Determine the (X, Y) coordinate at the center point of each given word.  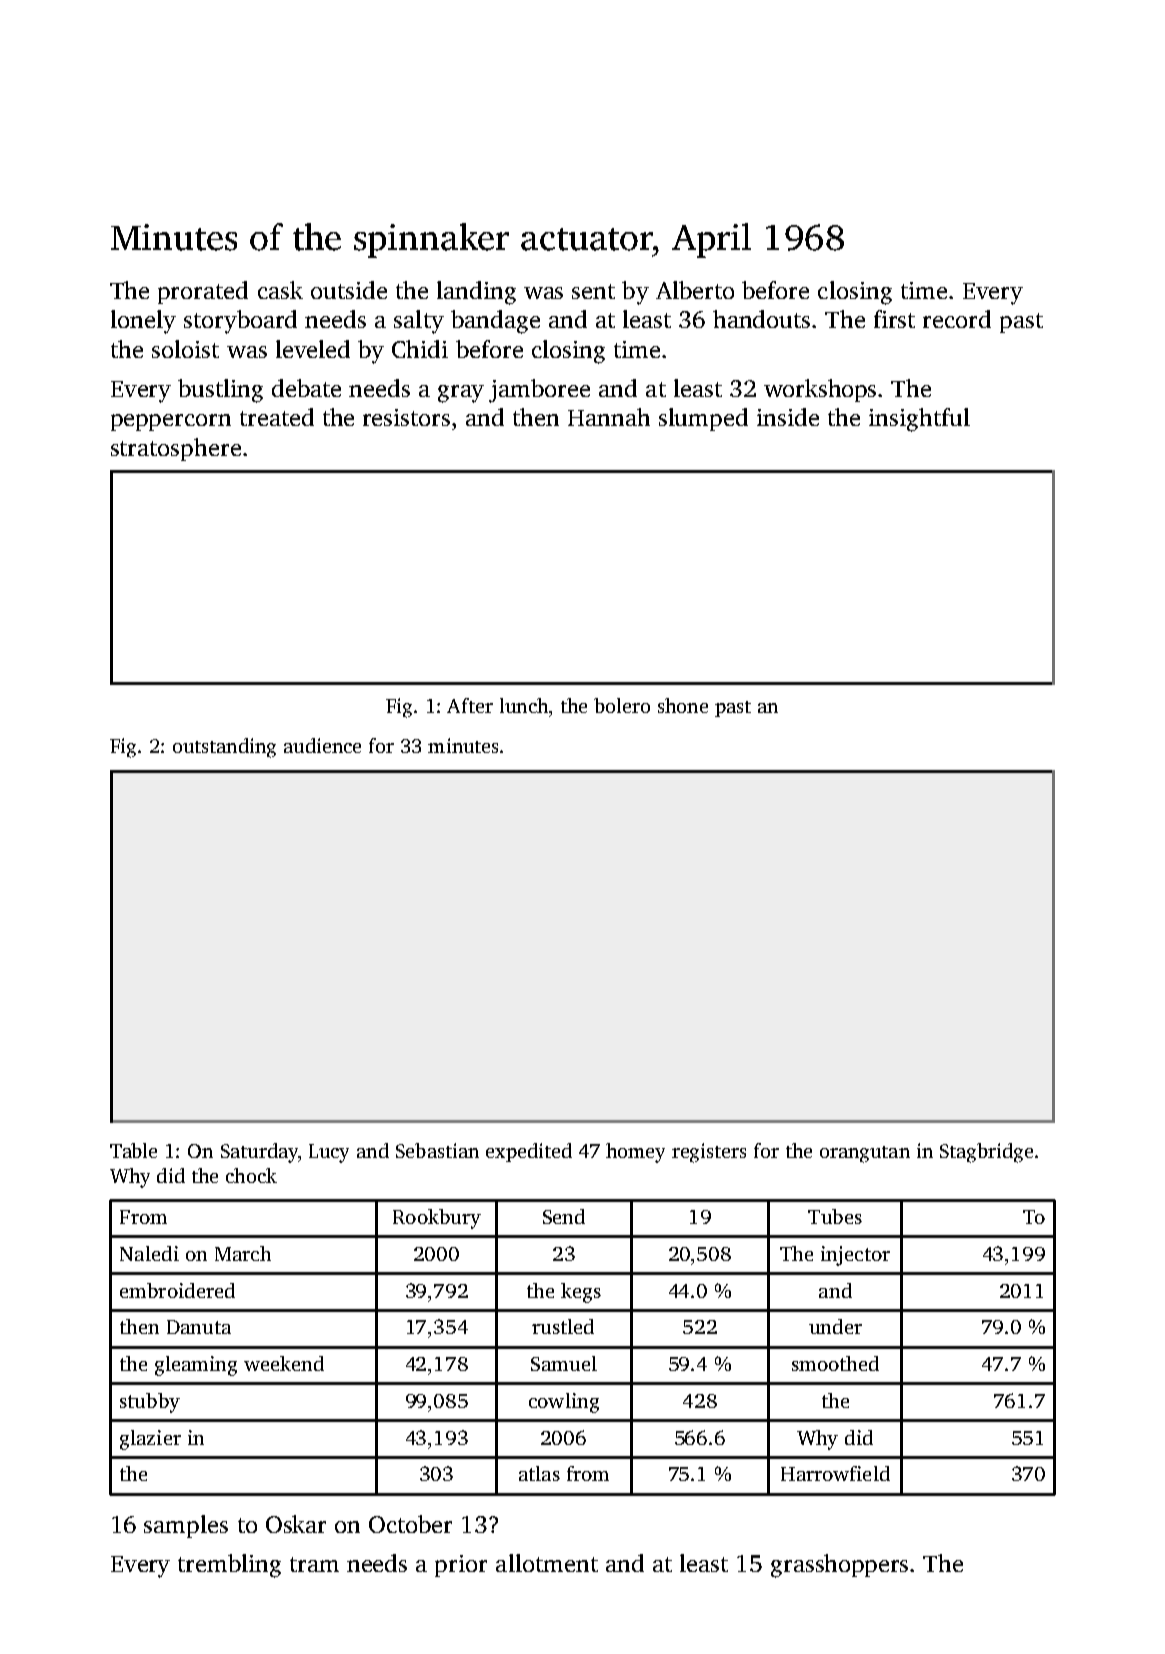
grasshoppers (839, 1566)
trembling (229, 1566)
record (957, 319)
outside (349, 290)
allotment (547, 1563)
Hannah (609, 417)
